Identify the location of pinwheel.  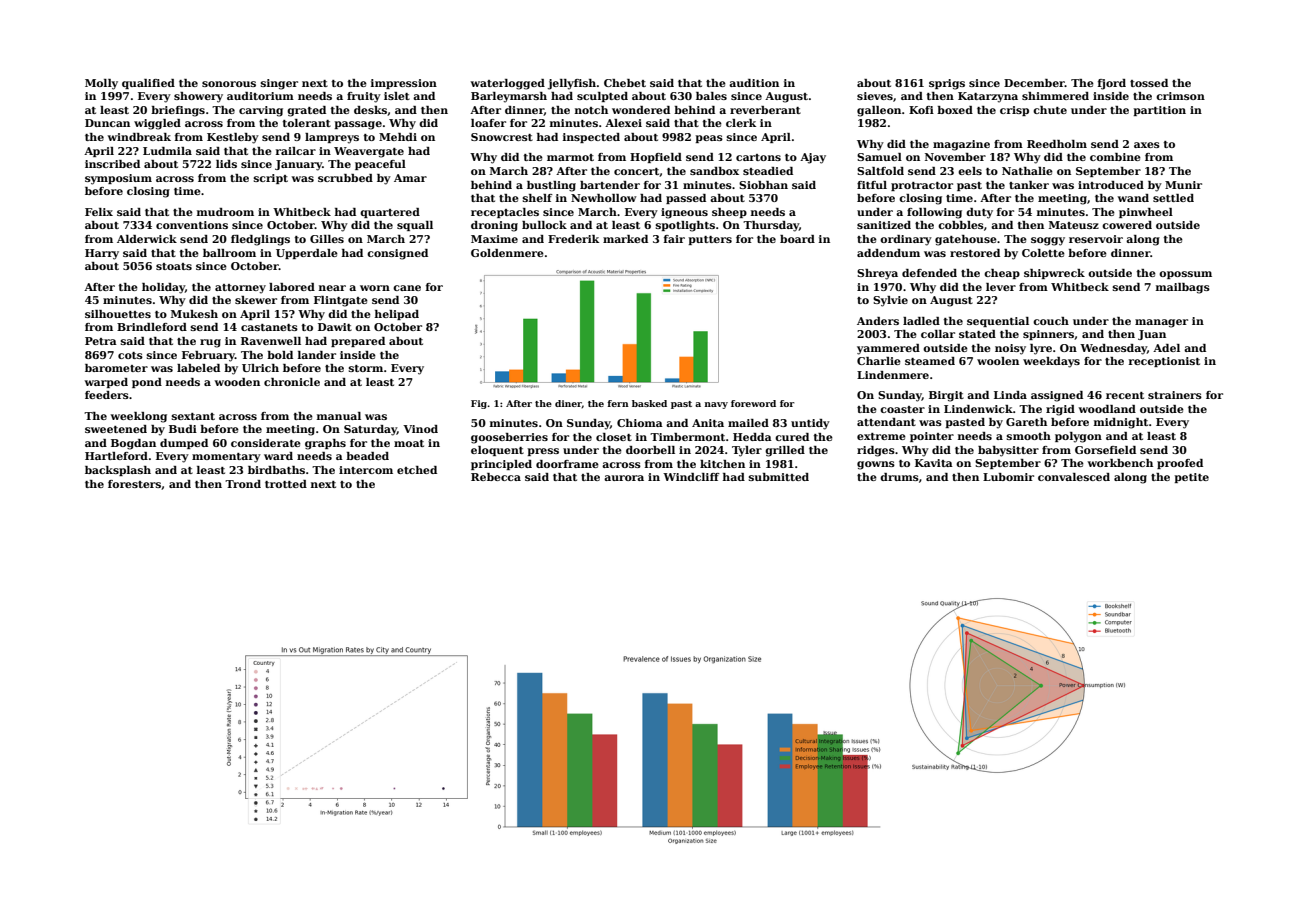
(1146, 213).
